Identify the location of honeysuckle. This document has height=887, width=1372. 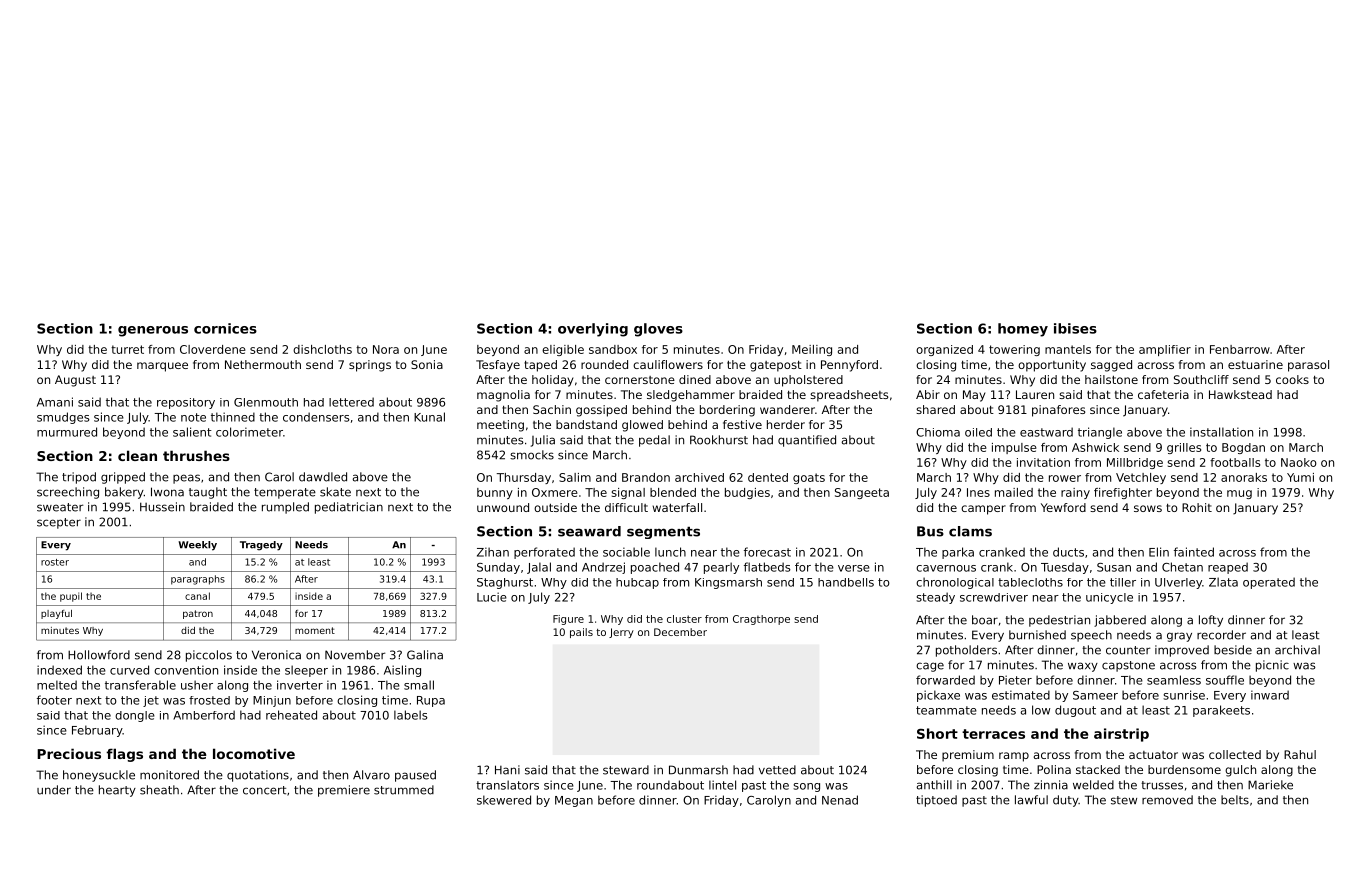
(99, 776).
